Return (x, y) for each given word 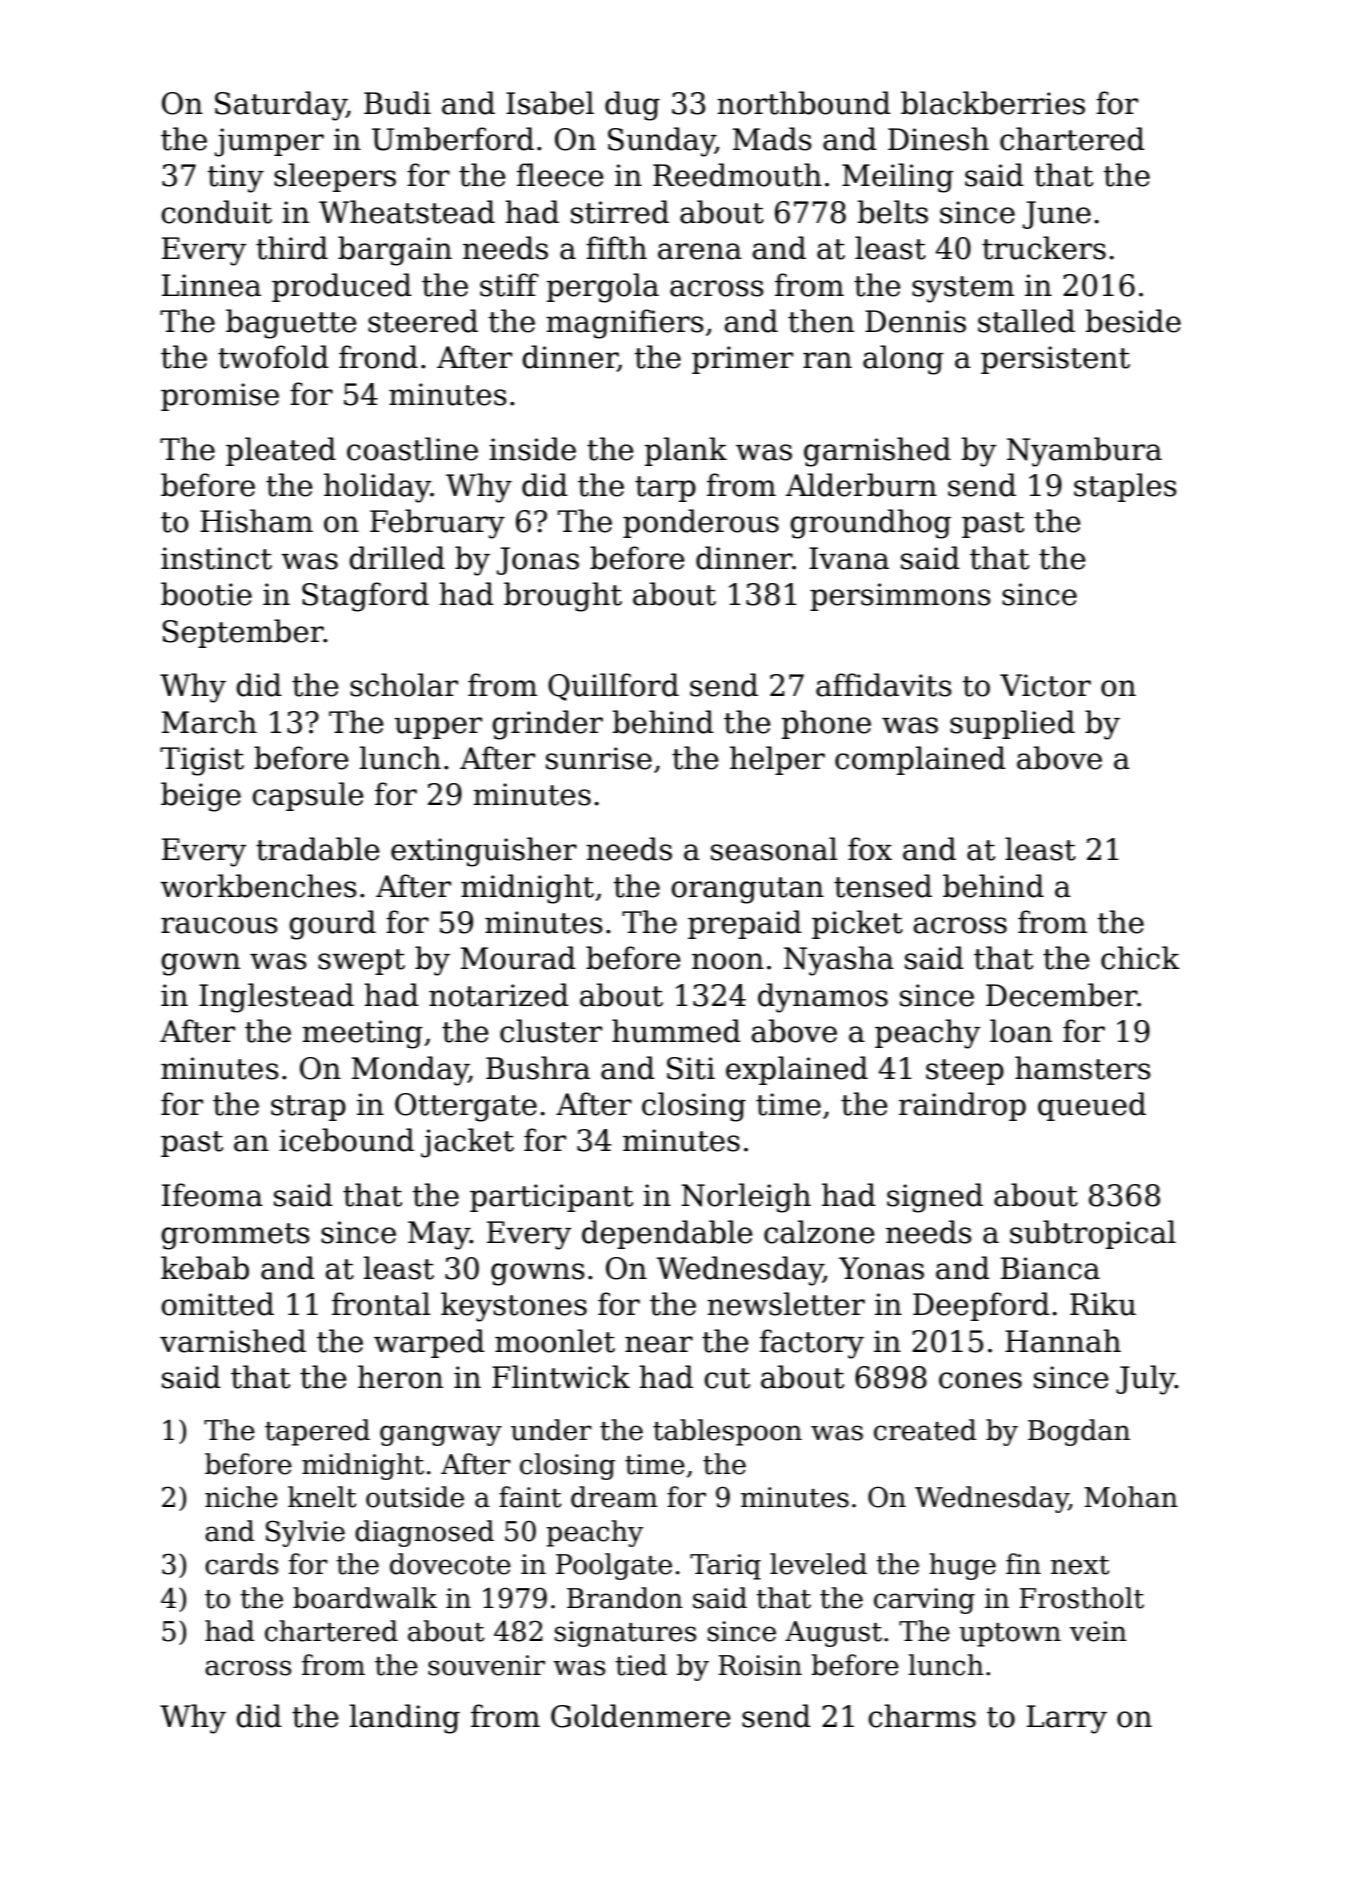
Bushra (538, 1068)
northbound (804, 103)
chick (1140, 958)
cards (241, 1564)
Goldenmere (641, 1716)
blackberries (993, 103)
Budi (397, 103)
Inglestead (276, 998)
